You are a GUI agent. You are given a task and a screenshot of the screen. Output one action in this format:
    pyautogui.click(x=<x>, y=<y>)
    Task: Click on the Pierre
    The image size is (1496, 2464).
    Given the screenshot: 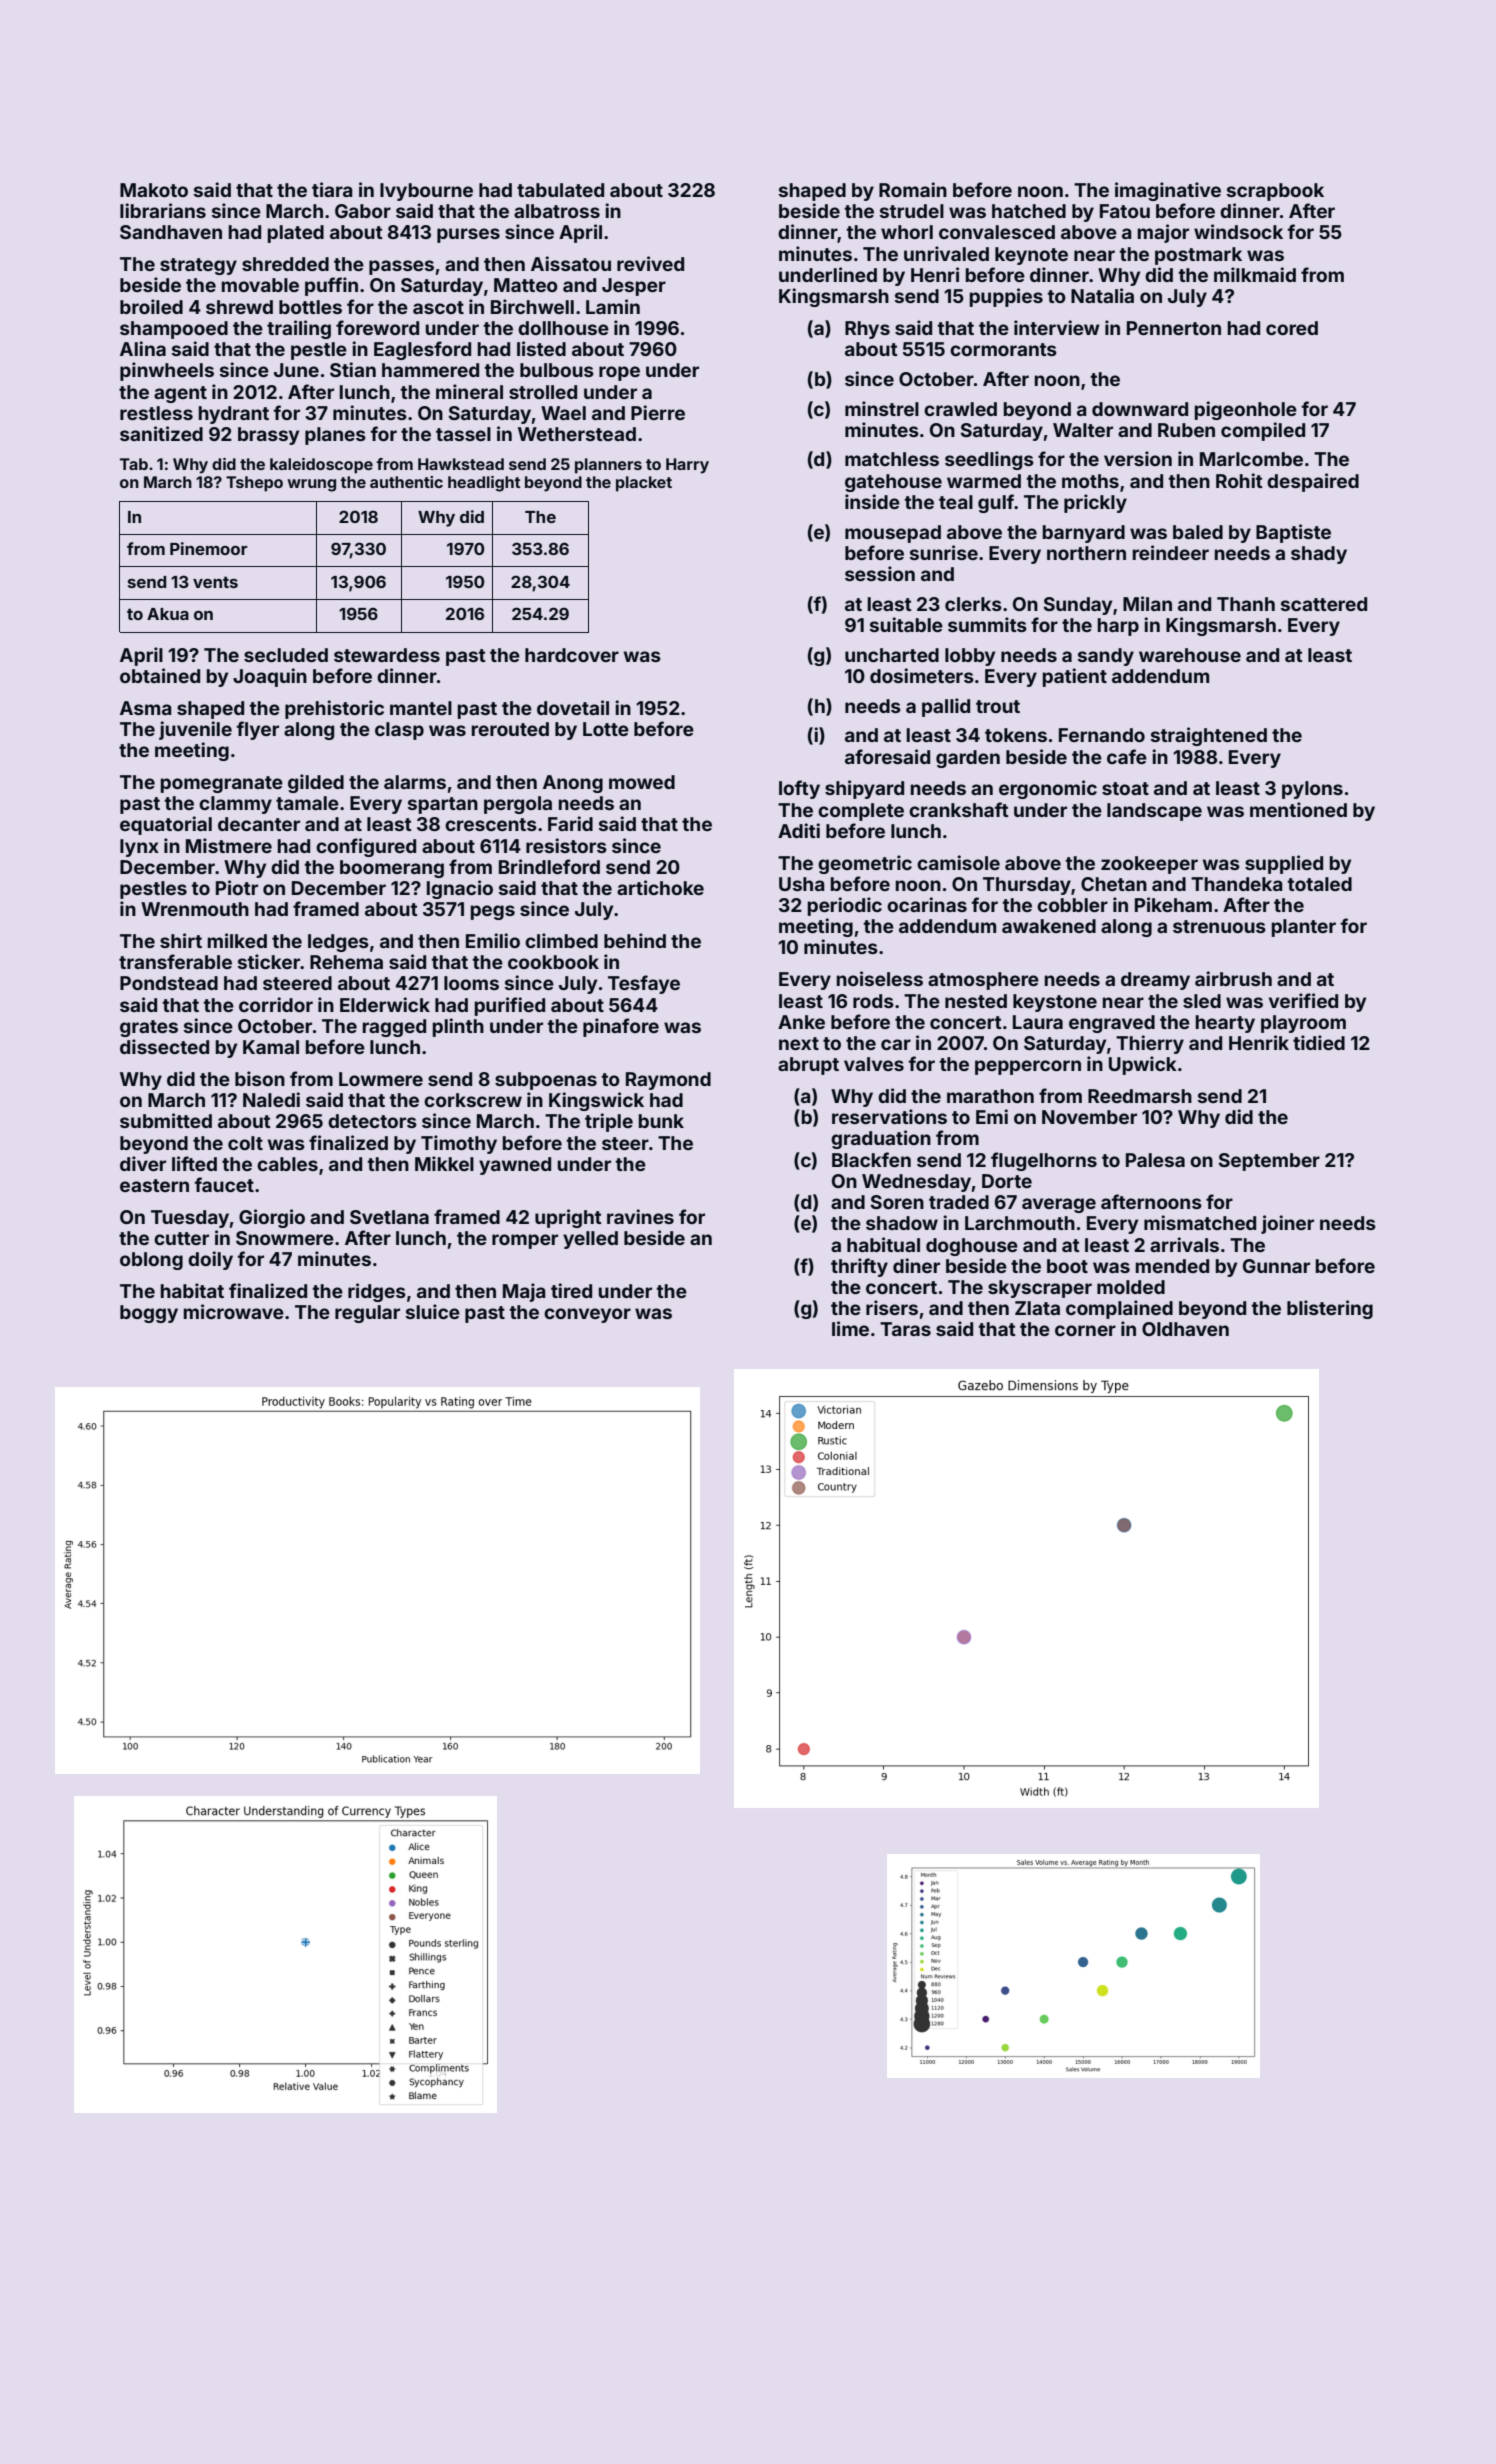 What is the action you would take?
    pyautogui.click(x=658, y=412)
